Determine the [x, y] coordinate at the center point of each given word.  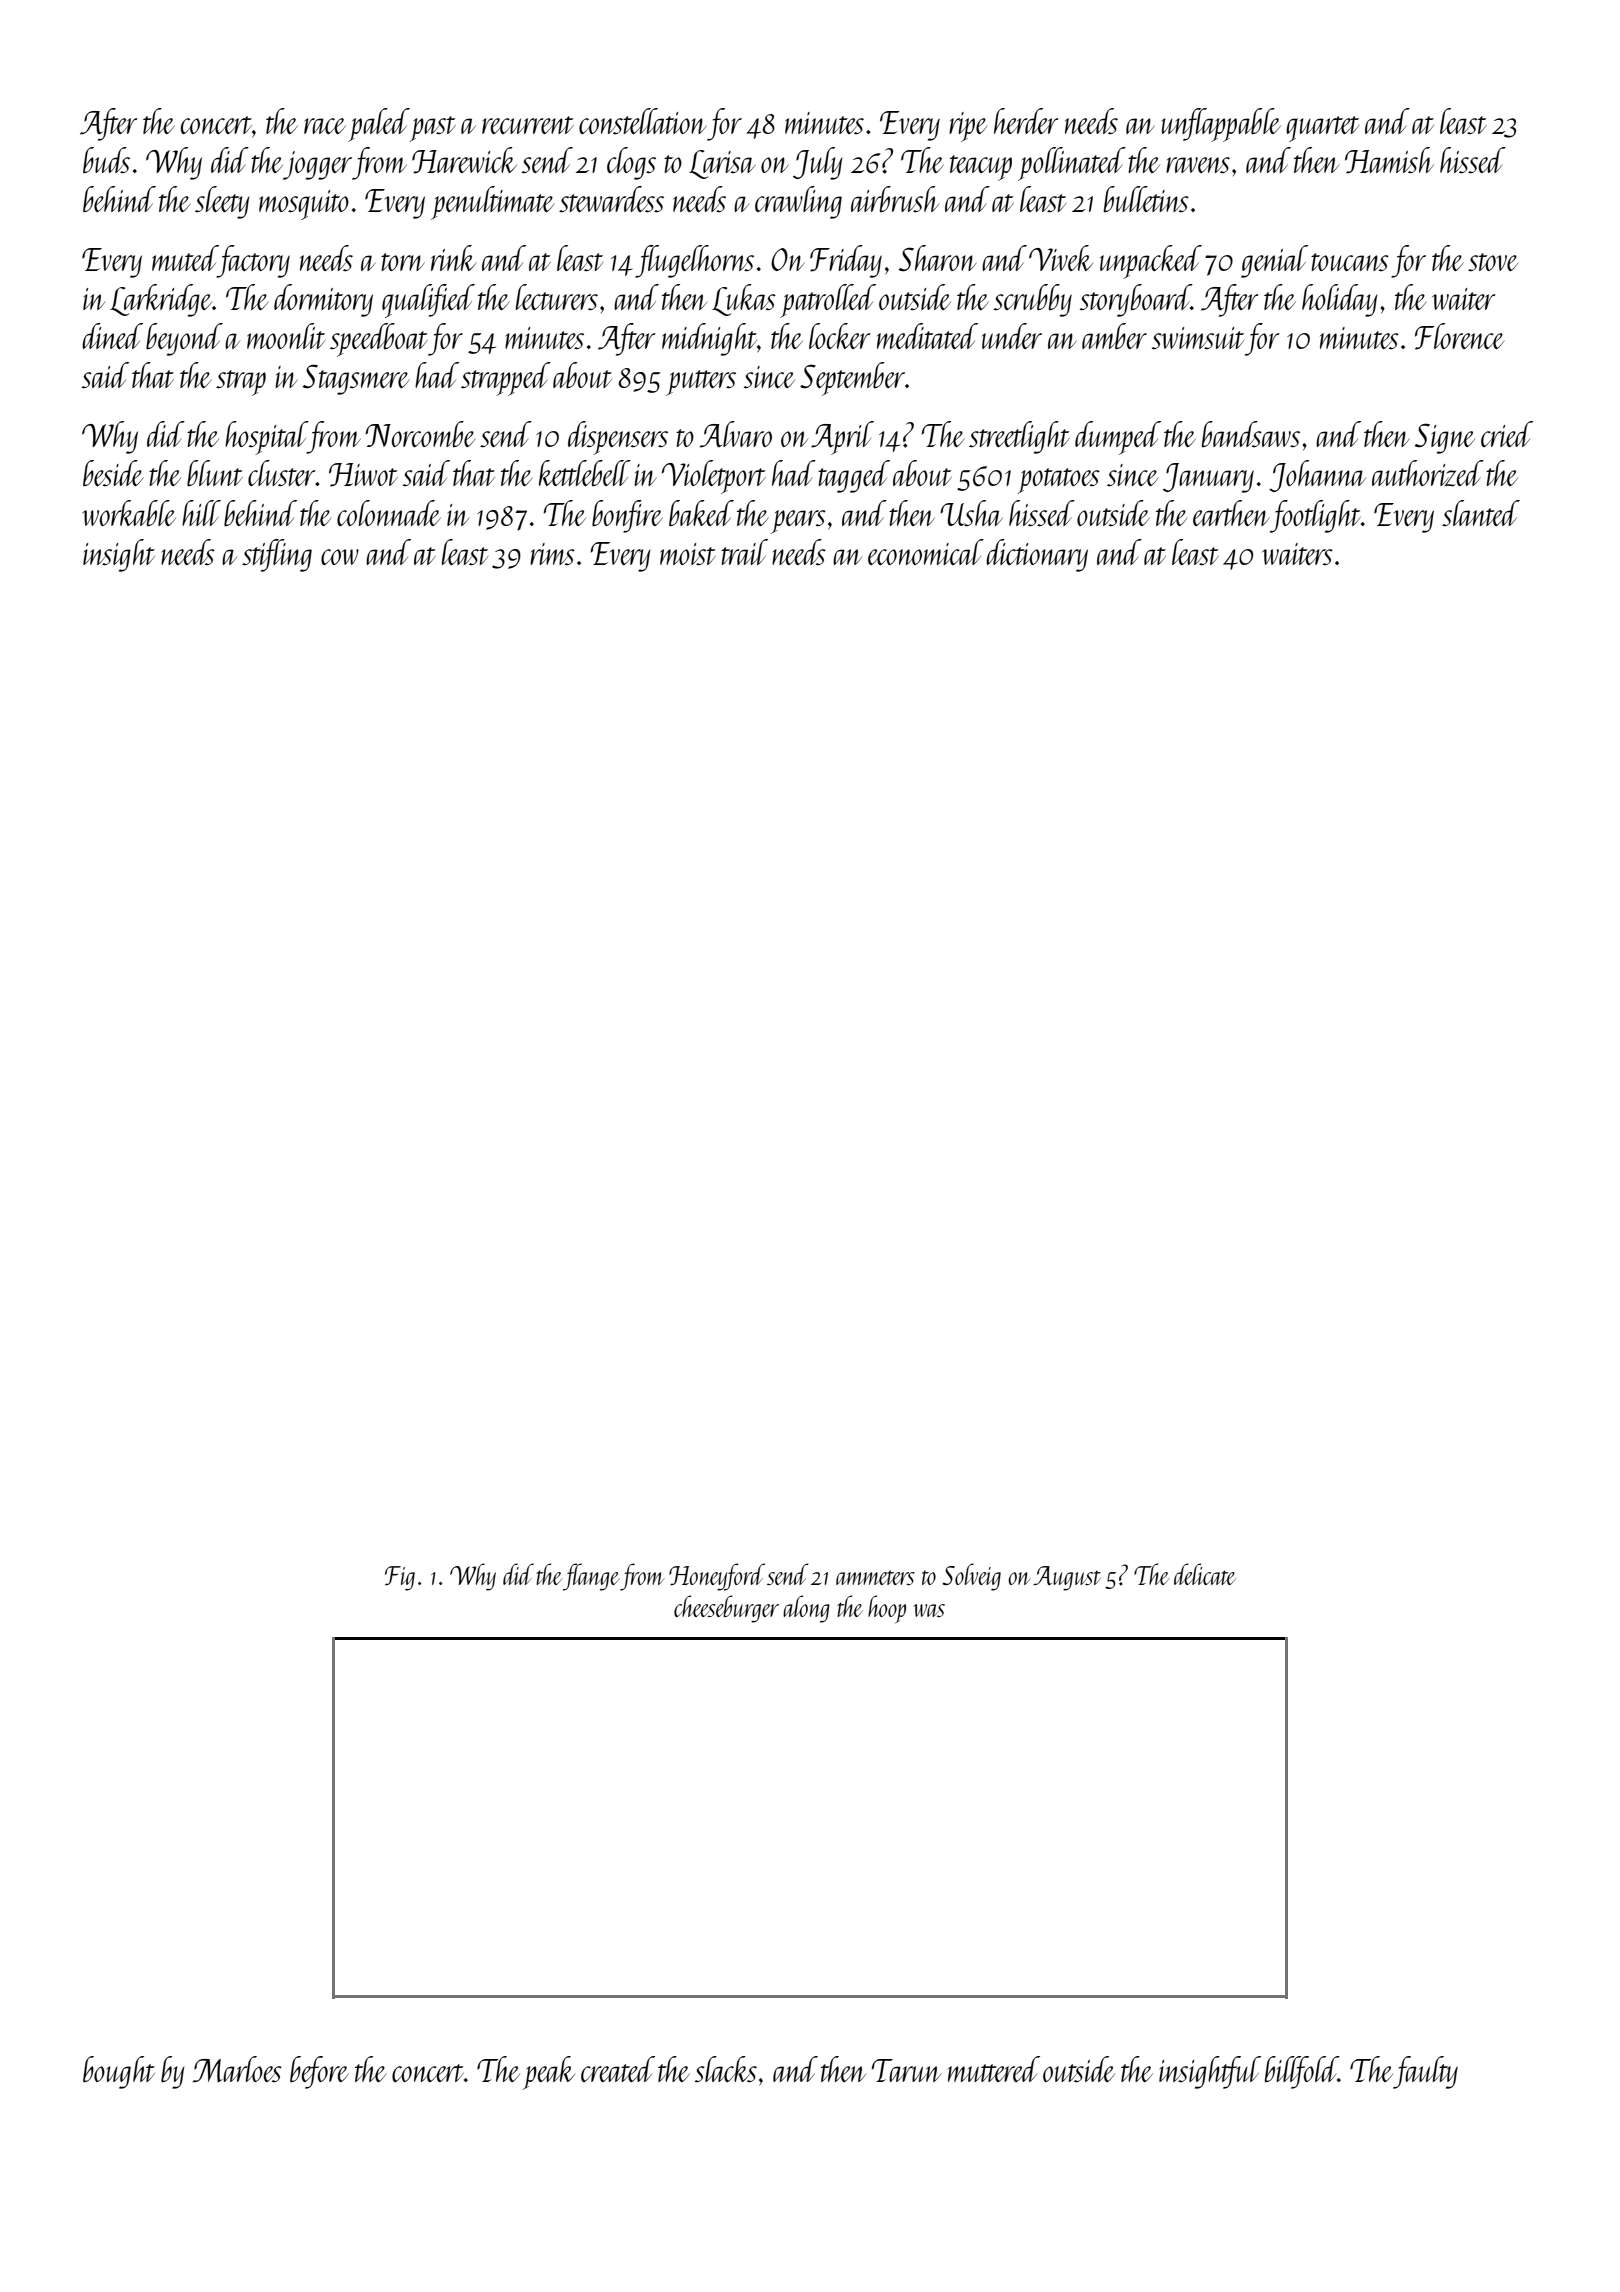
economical [926, 552]
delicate [1205, 1574]
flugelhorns [694, 261]
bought [119, 2072]
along [806, 1609]
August [1067, 1578]
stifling [277, 555]
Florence [1460, 336]
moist [688, 554]
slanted [1481, 513]
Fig [400, 1578]
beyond [184, 339]
